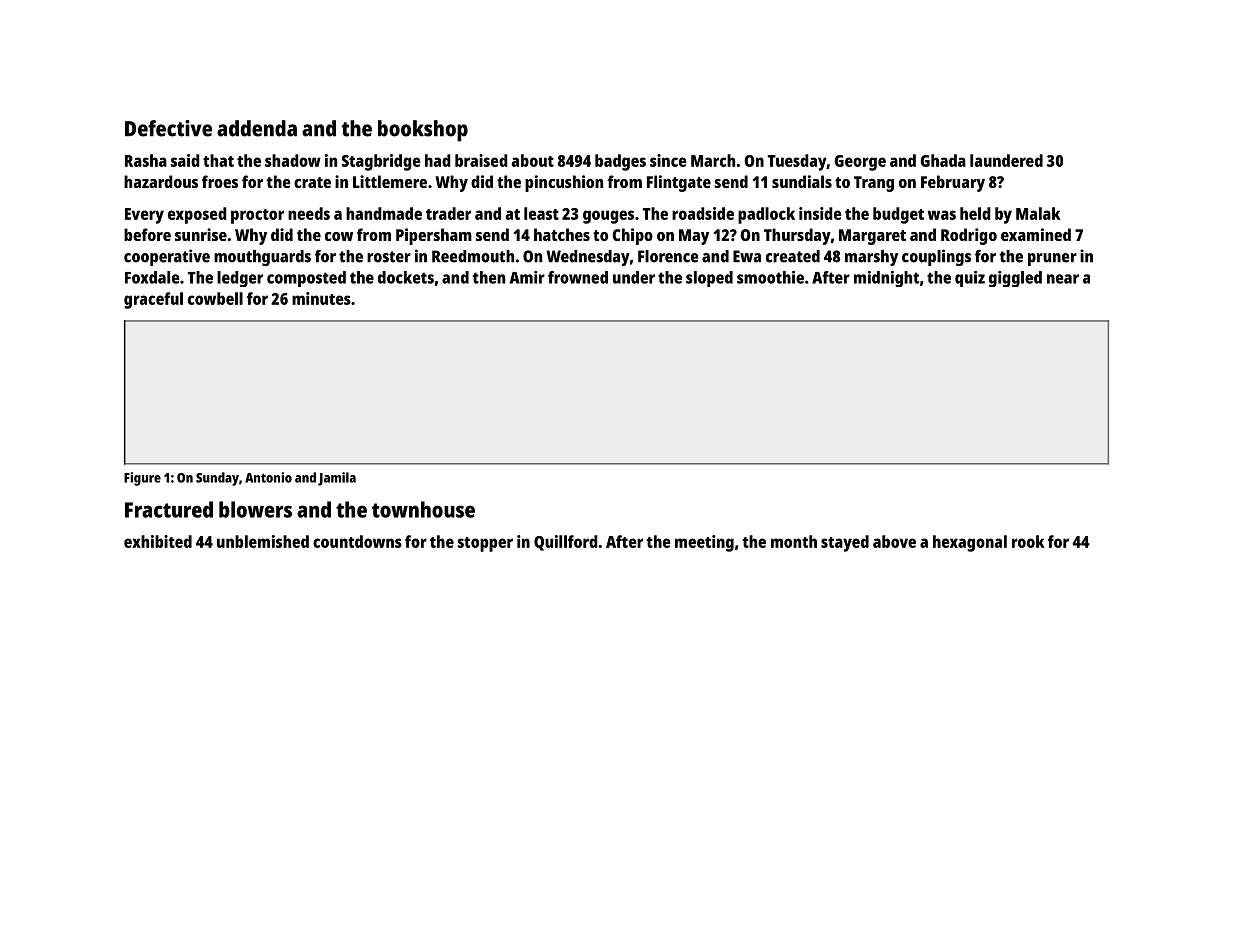 This page has width=1233, height=952. What do you see at coordinates (321, 298) in the page?
I see `minutes` at bounding box center [321, 298].
